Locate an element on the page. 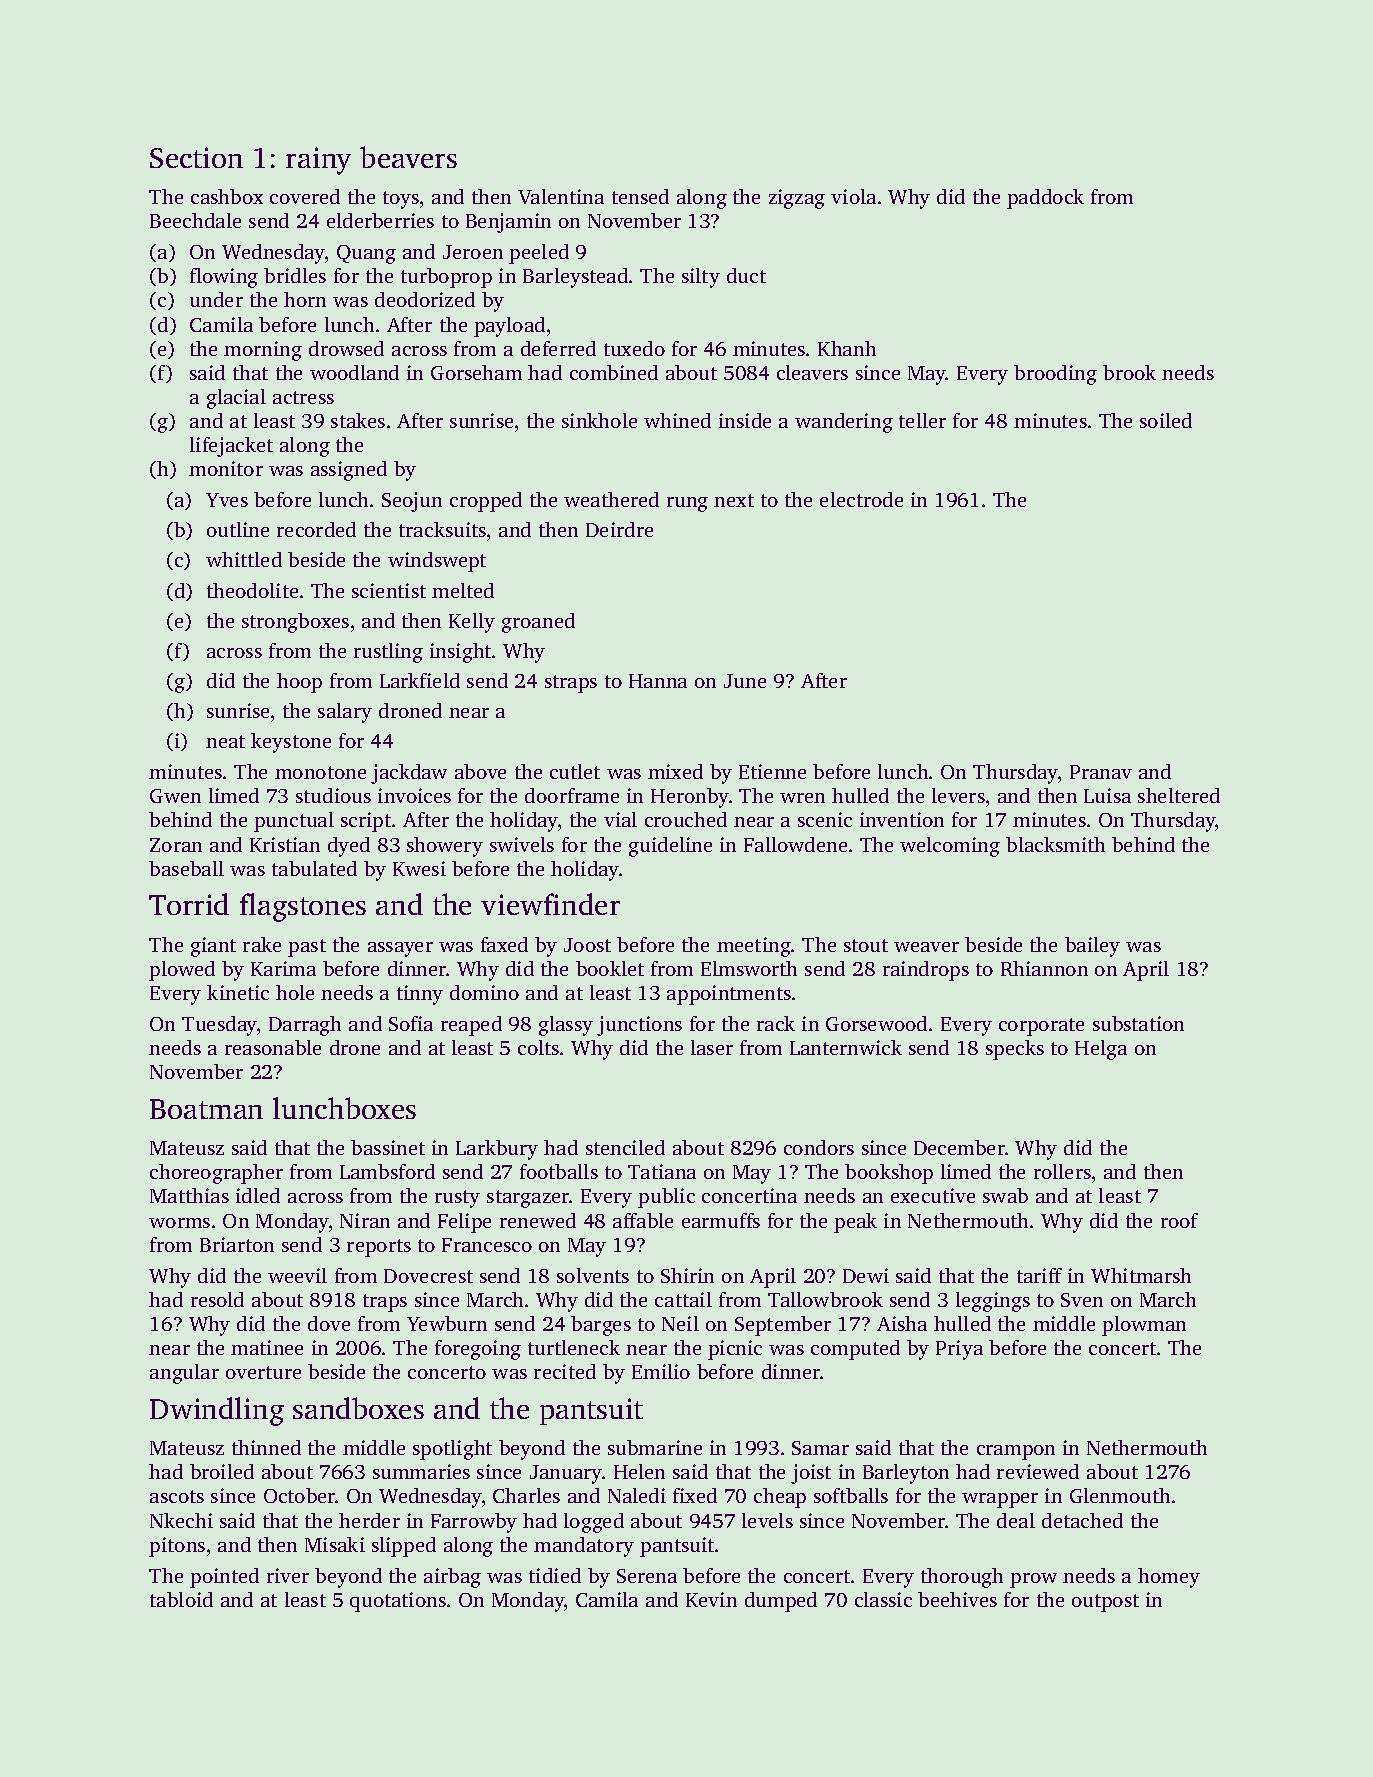  Luisa is located at coordinates (1107, 795).
